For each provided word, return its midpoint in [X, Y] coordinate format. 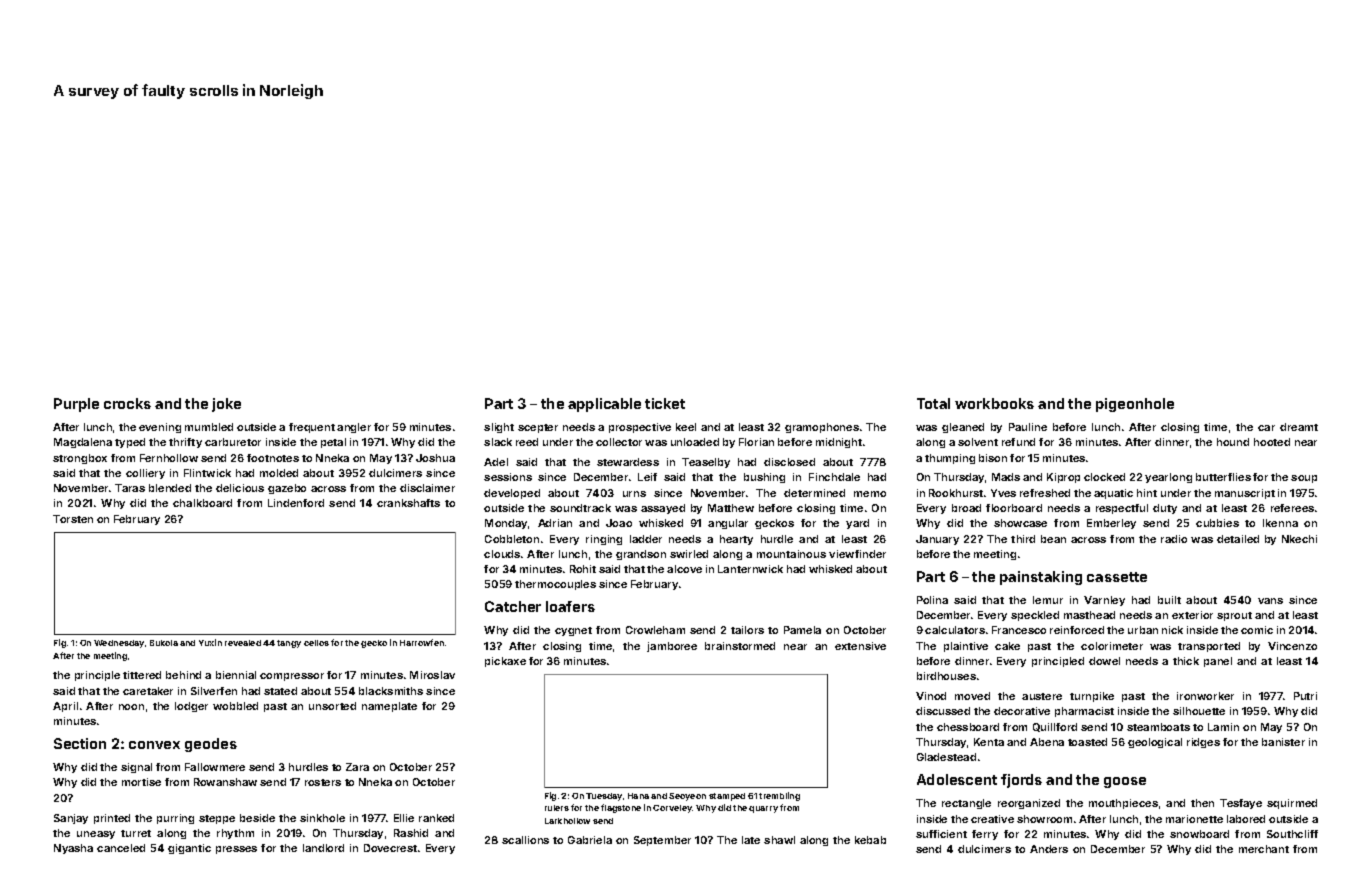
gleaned [963, 428]
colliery [145, 474]
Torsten [73, 519]
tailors [747, 630]
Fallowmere [215, 767]
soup [1304, 479]
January [937, 540]
